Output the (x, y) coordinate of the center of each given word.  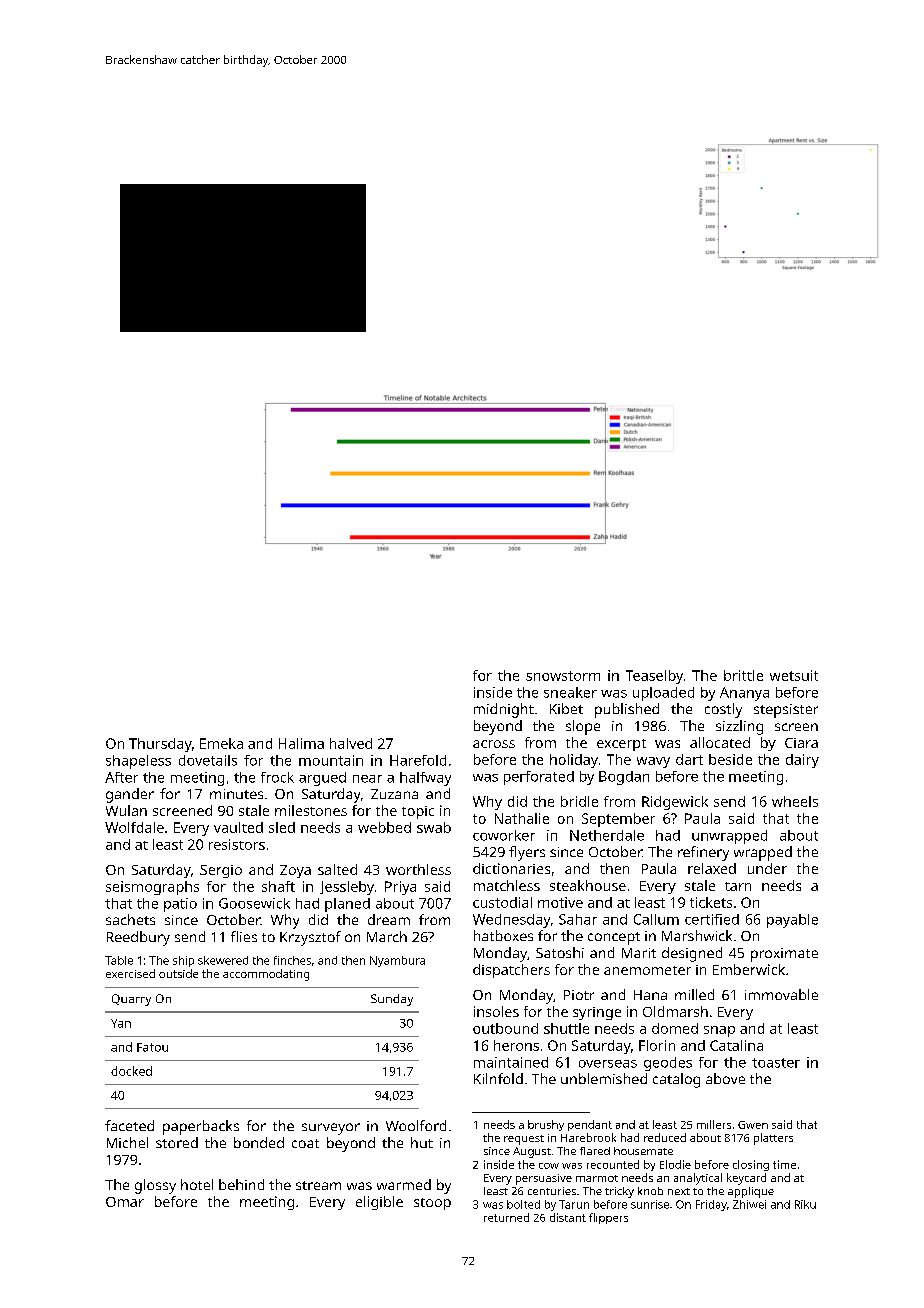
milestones (311, 810)
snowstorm (563, 676)
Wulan (126, 810)
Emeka (221, 743)
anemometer (647, 970)
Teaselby (654, 677)
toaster (776, 1063)
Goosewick (254, 903)
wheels (795, 801)
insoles (496, 1011)
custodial (502, 902)
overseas (608, 1064)
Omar (125, 1202)
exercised (130, 973)
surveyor (331, 1129)
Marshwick (697, 935)
